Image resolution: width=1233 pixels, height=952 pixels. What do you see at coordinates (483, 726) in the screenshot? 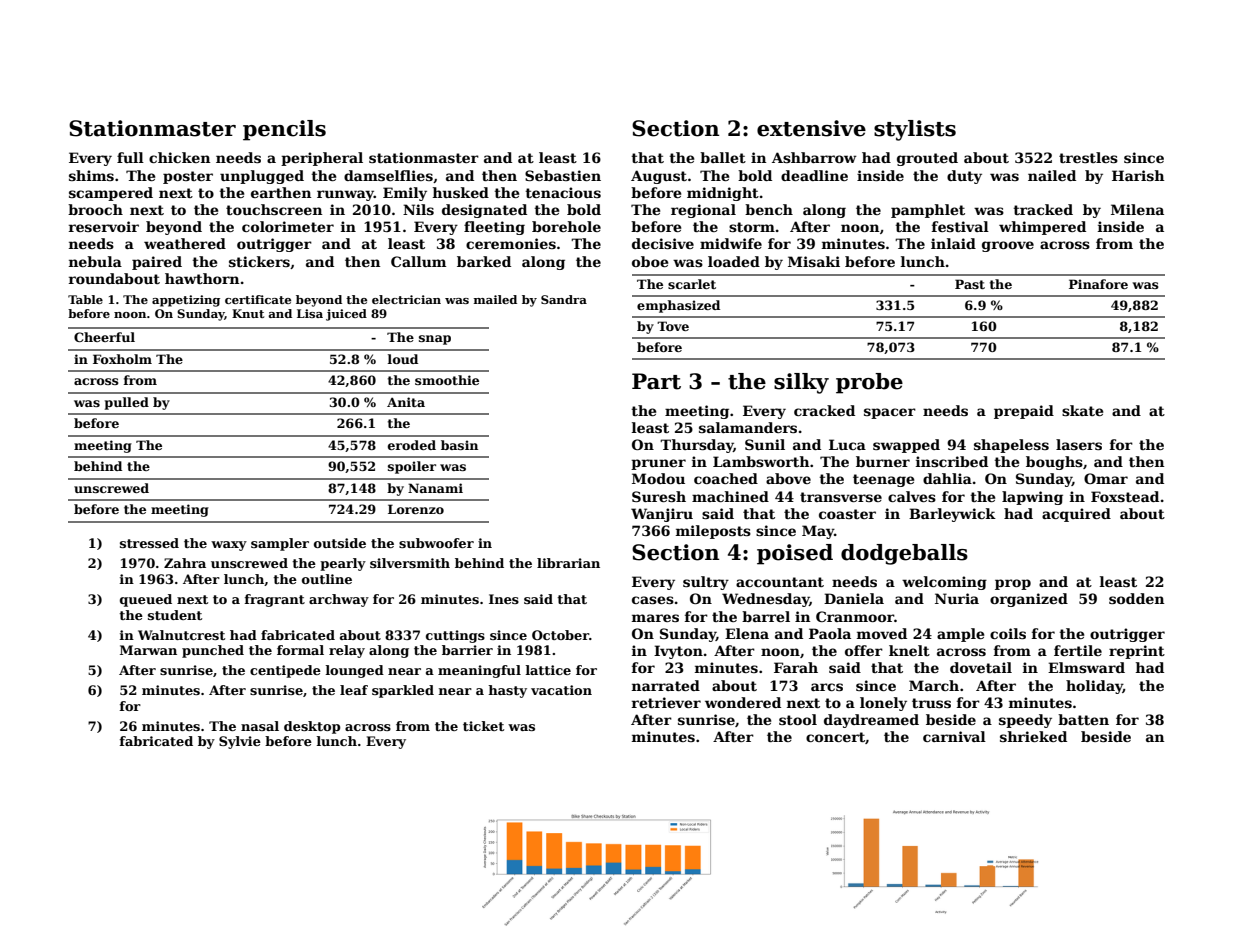
I see `ticket` at bounding box center [483, 726].
